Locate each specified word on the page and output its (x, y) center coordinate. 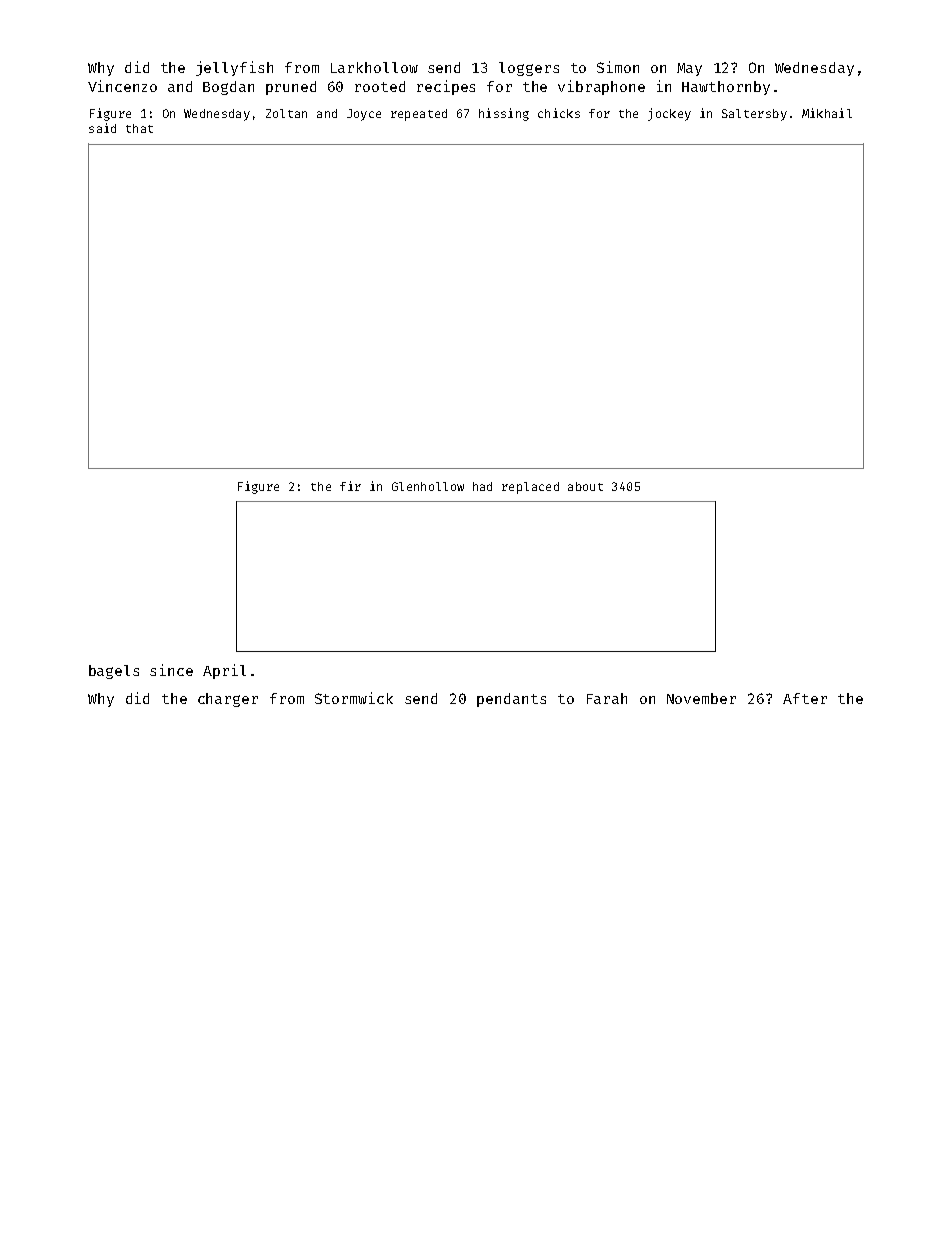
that (139, 128)
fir (350, 486)
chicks (559, 113)
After (805, 698)
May (689, 69)
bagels (114, 672)
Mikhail (827, 113)
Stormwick (354, 698)
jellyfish (234, 68)
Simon (618, 67)
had (482, 486)
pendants (511, 700)
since (171, 670)
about (585, 486)
